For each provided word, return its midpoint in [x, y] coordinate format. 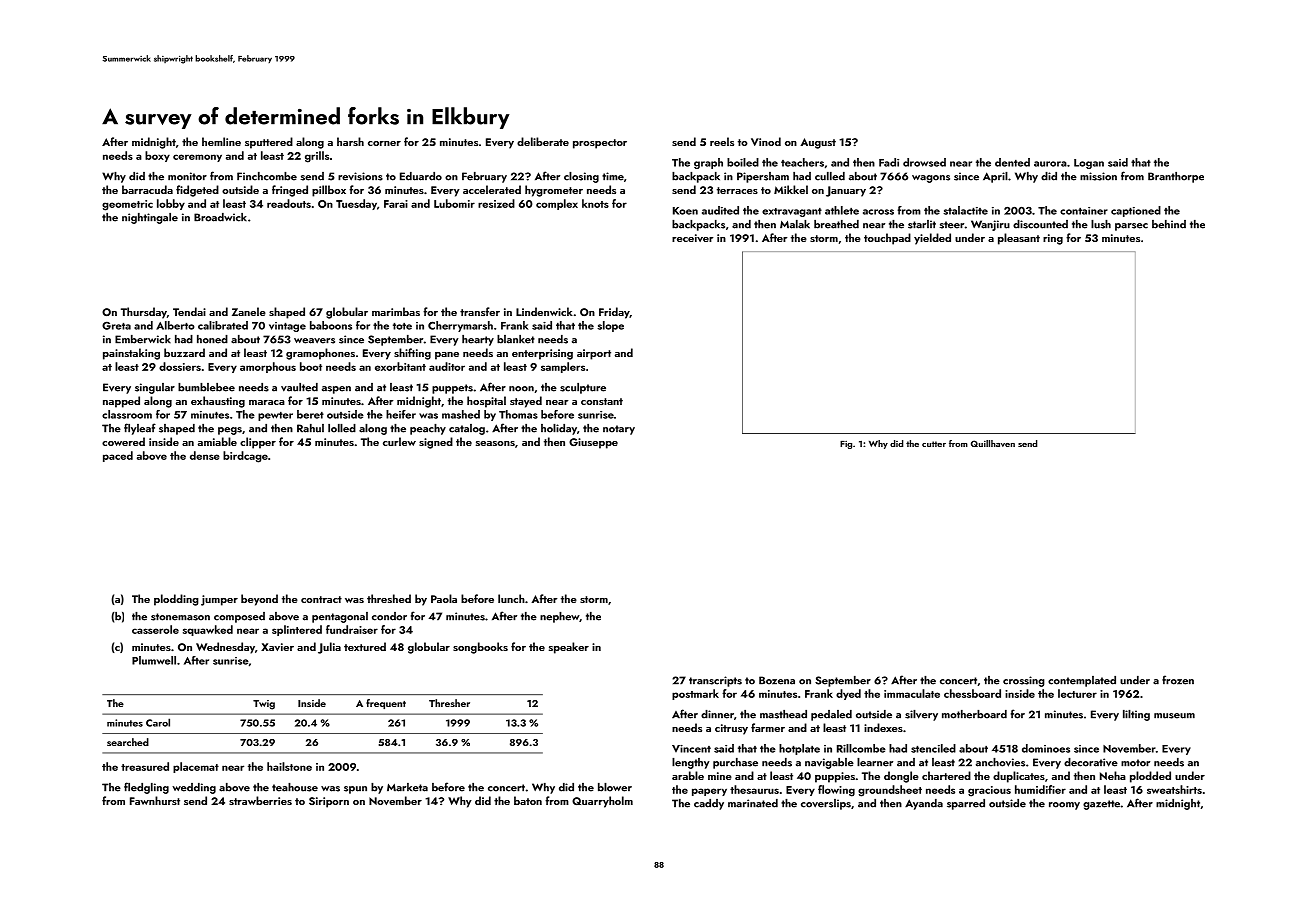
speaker [569, 648]
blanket [516, 339]
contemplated [1082, 681]
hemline [221, 141]
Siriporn [329, 802]
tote [402, 326]
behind [1169, 224]
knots [595, 203]
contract [321, 599]
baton [528, 800]
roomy [1064, 806]
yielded [932, 239]
